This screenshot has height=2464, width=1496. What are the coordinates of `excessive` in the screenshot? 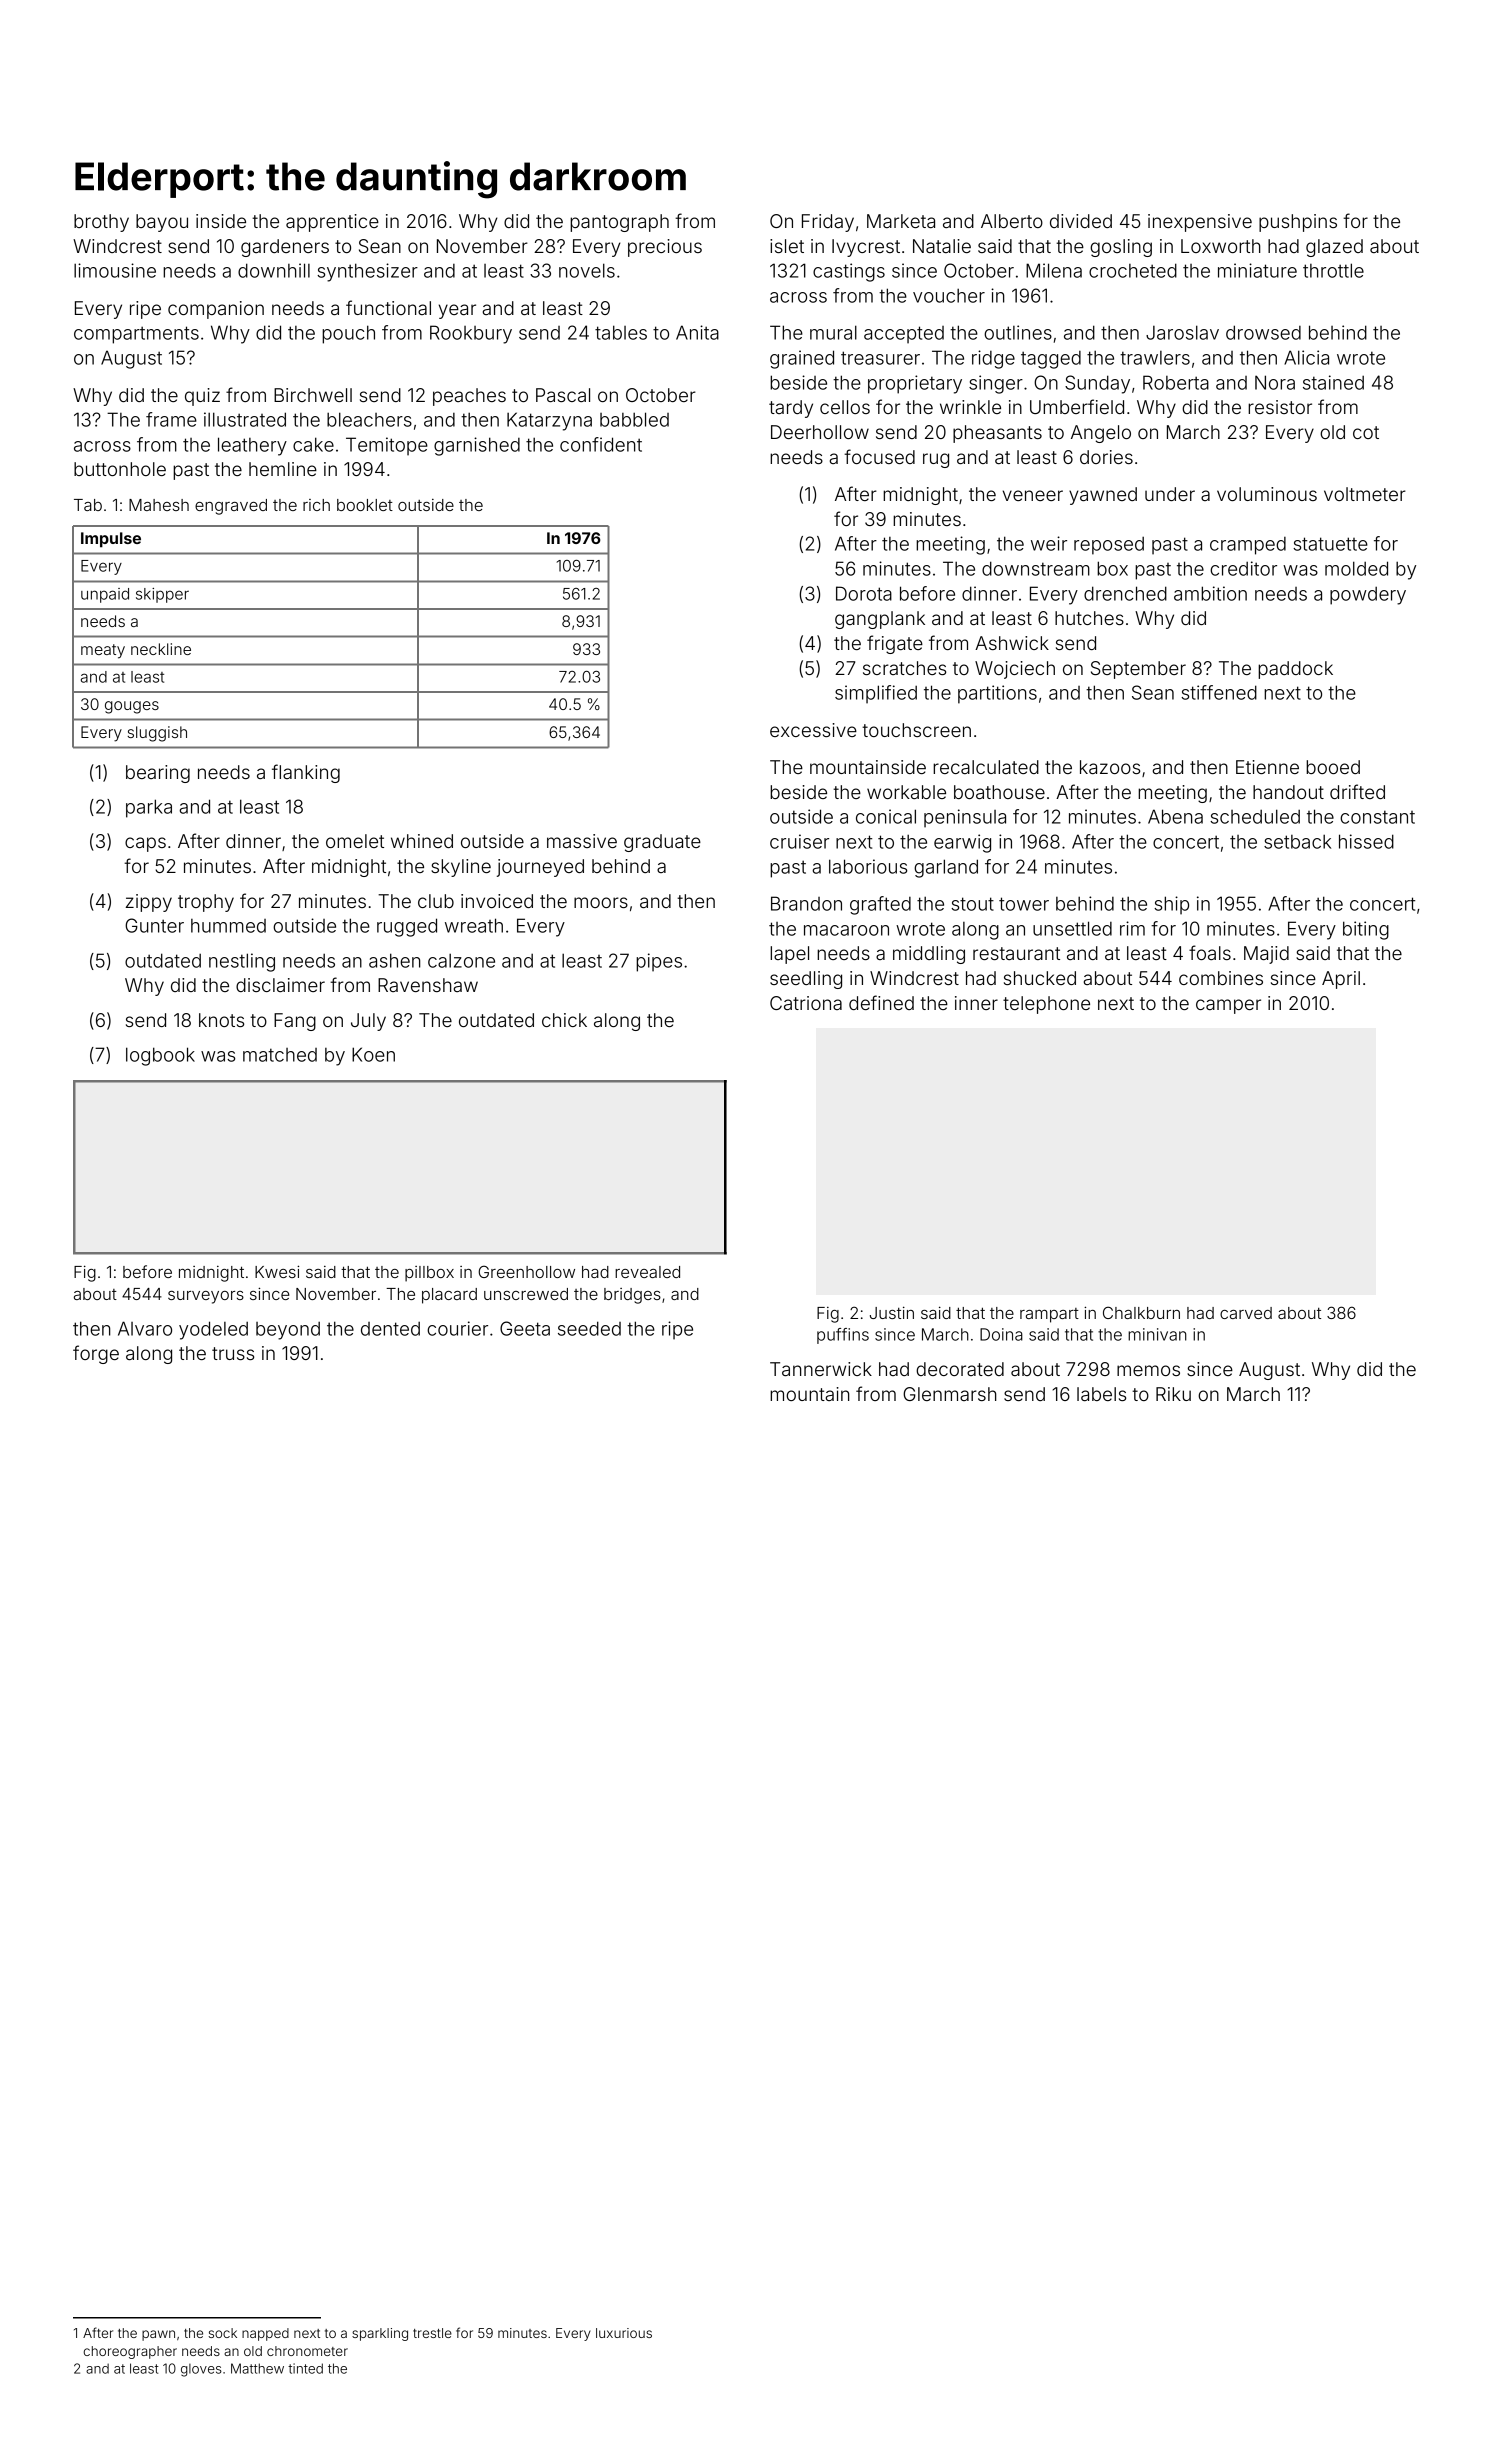 It's located at (813, 730).
